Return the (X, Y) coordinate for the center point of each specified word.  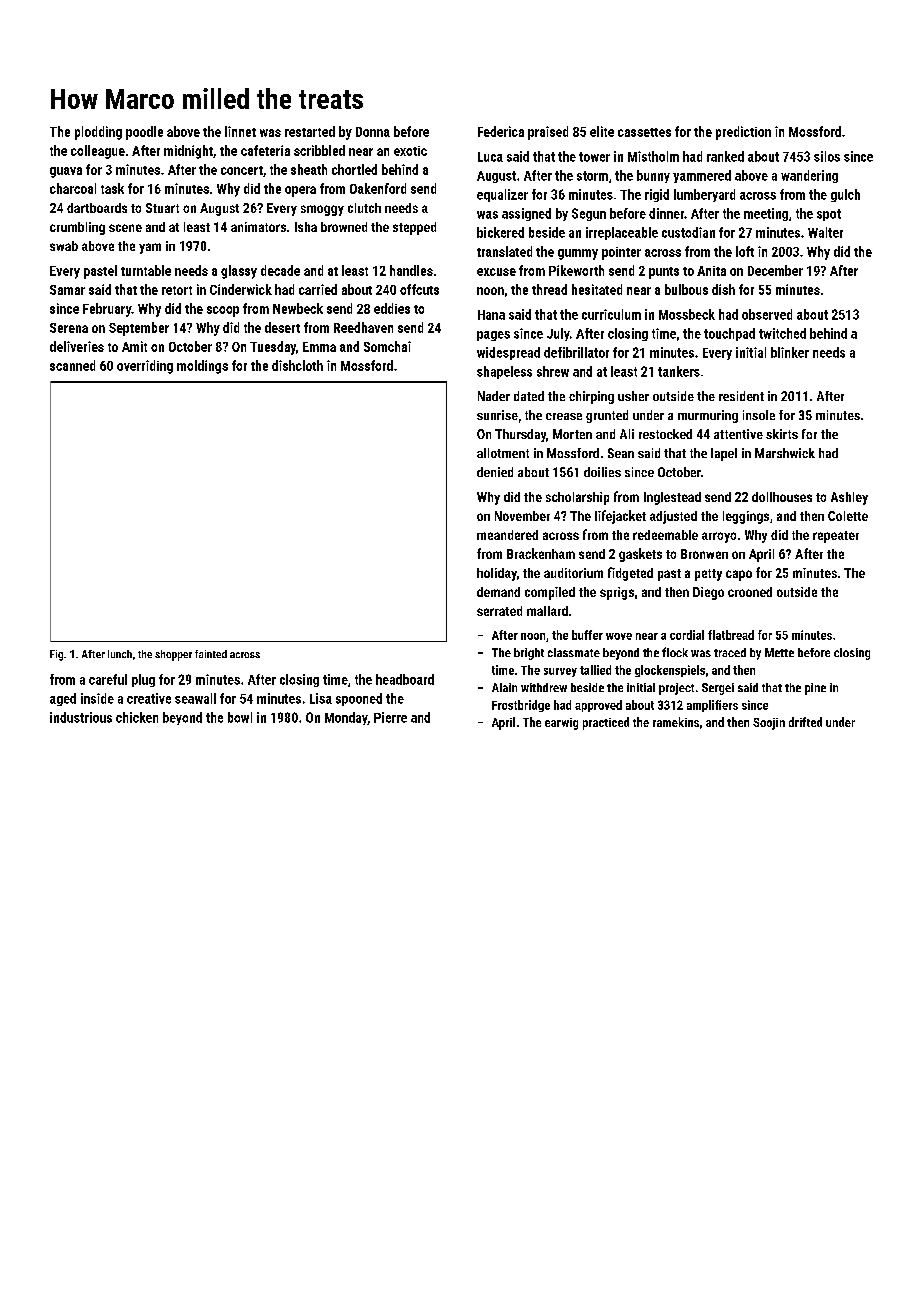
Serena (69, 328)
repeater (836, 537)
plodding (98, 133)
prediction (743, 133)
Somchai (387, 346)
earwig (561, 724)
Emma (319, 347)
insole (759, 415)
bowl (240, 717)
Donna (373, 132)
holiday (497, 574)
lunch (120, 654)
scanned (72, 365)
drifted (805, 722)
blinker (790, 352)
